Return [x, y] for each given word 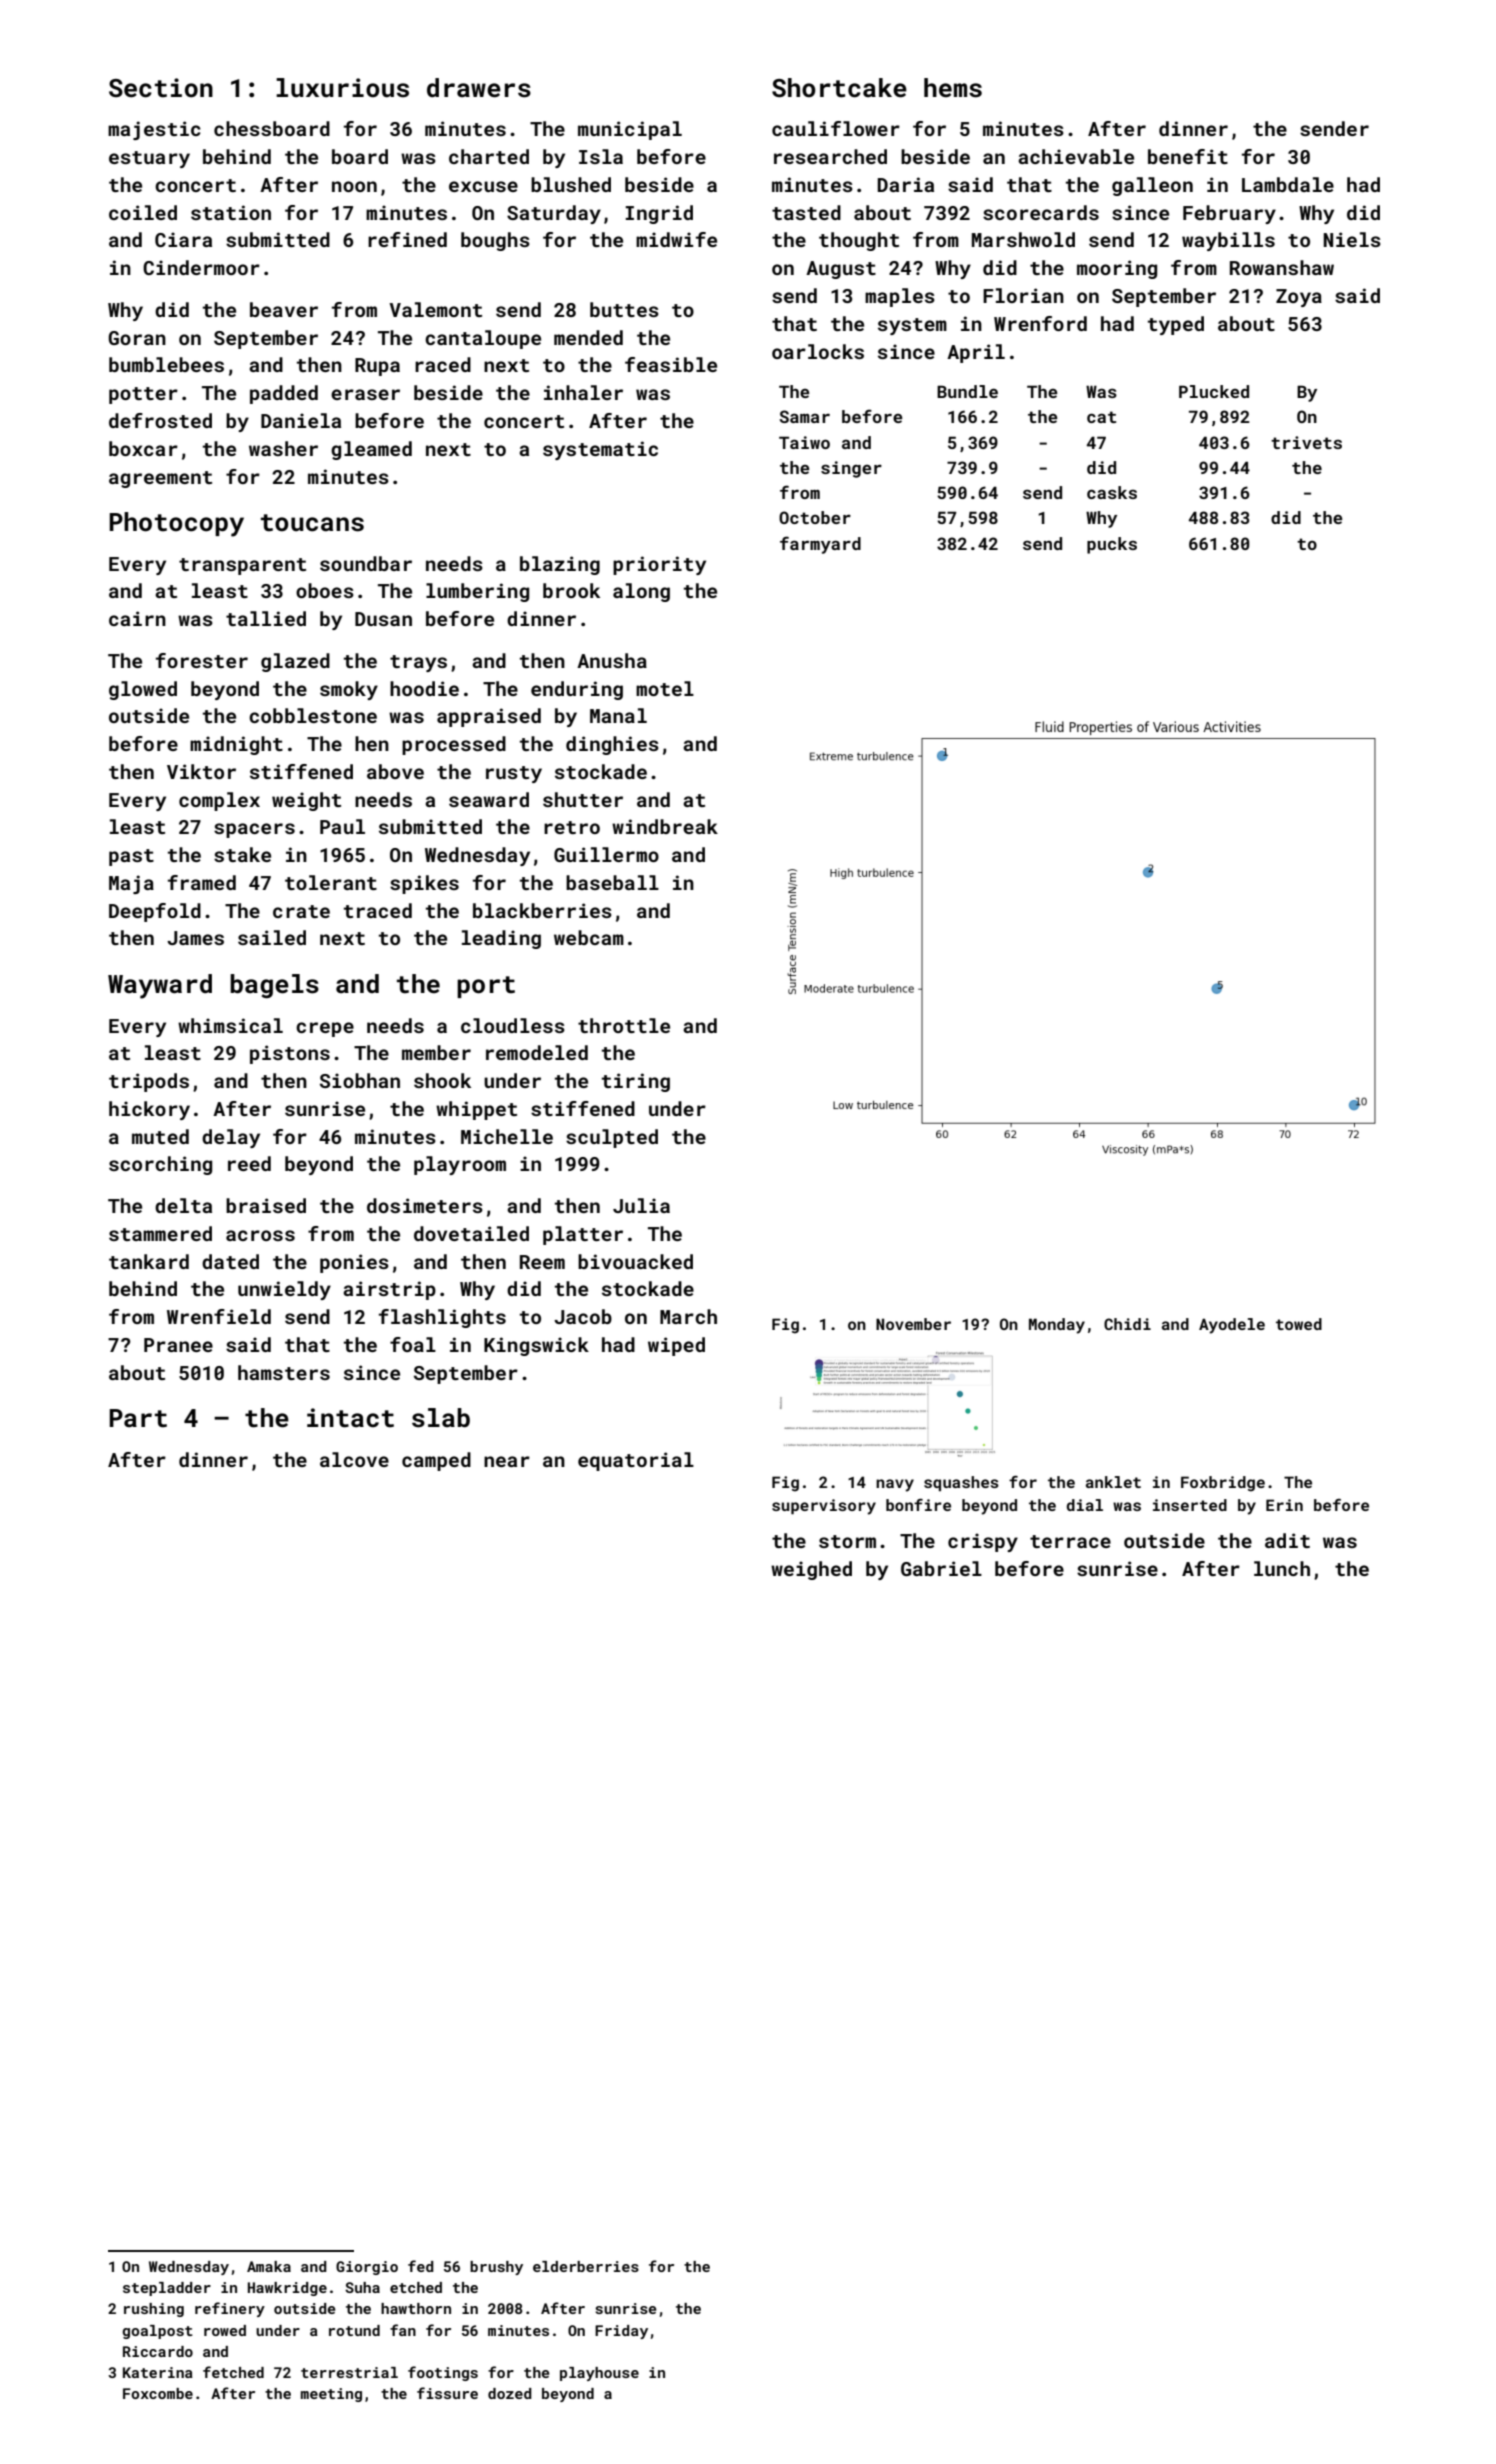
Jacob [583, 1316]
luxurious [342, 88]
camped [436, 1461]
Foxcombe [158, 2393]
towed [1299, 1324]
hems [953, 88]
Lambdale [1288, 184]
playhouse [599, 2374]
